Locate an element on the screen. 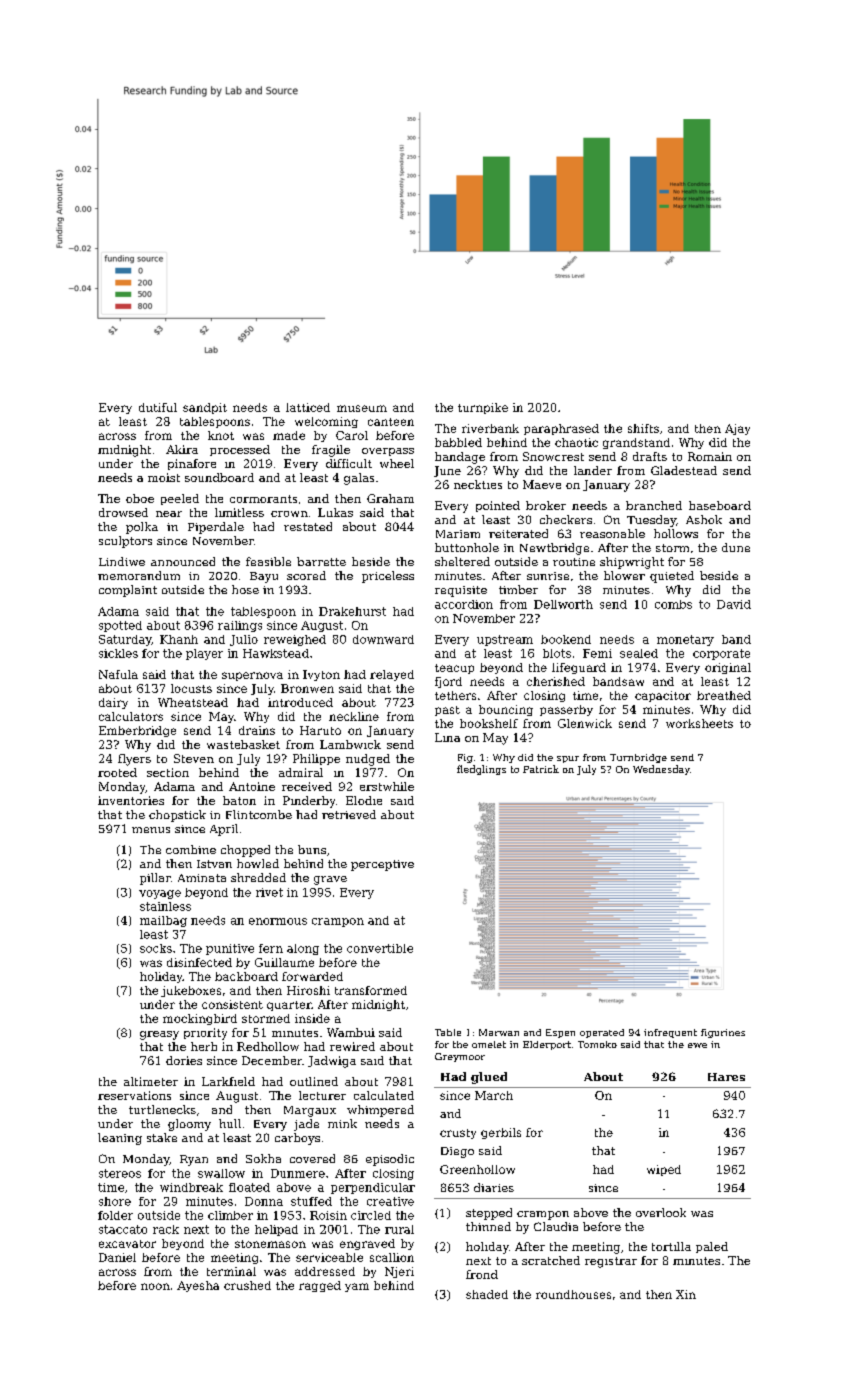  stainless is located at coordinates (165, 906).
